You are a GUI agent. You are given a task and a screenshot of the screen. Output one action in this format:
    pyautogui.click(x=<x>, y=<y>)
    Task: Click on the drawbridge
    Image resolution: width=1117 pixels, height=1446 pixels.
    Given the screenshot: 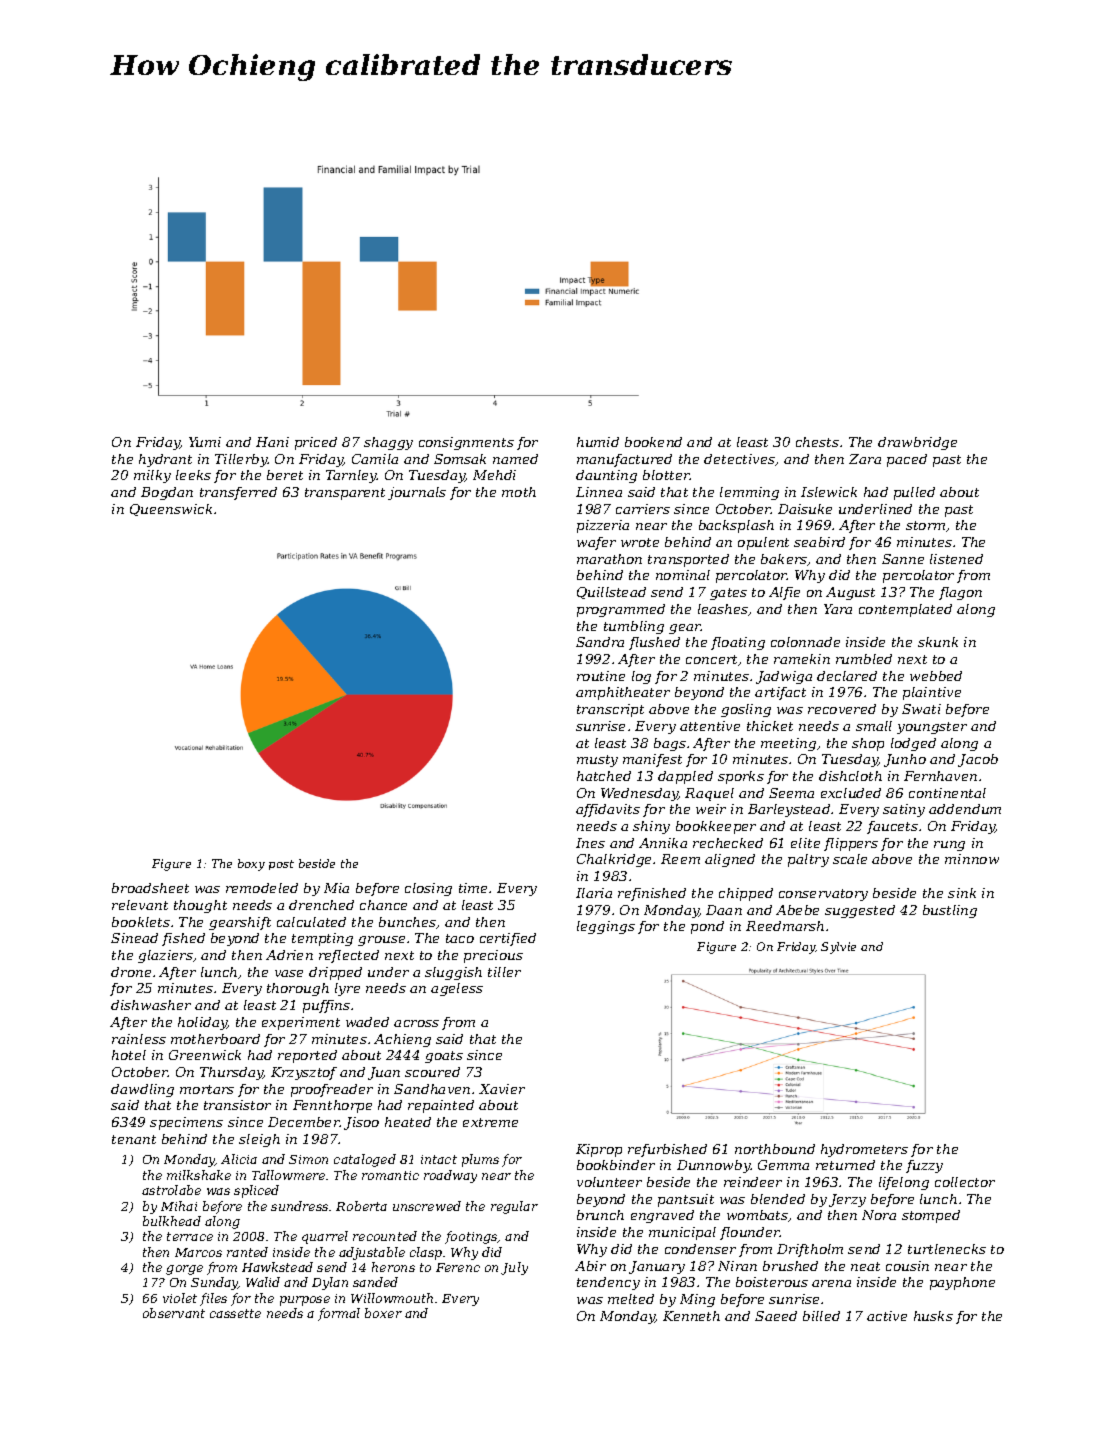 What is the action you would take?
    pyautogui.click(x=917, y=443)
